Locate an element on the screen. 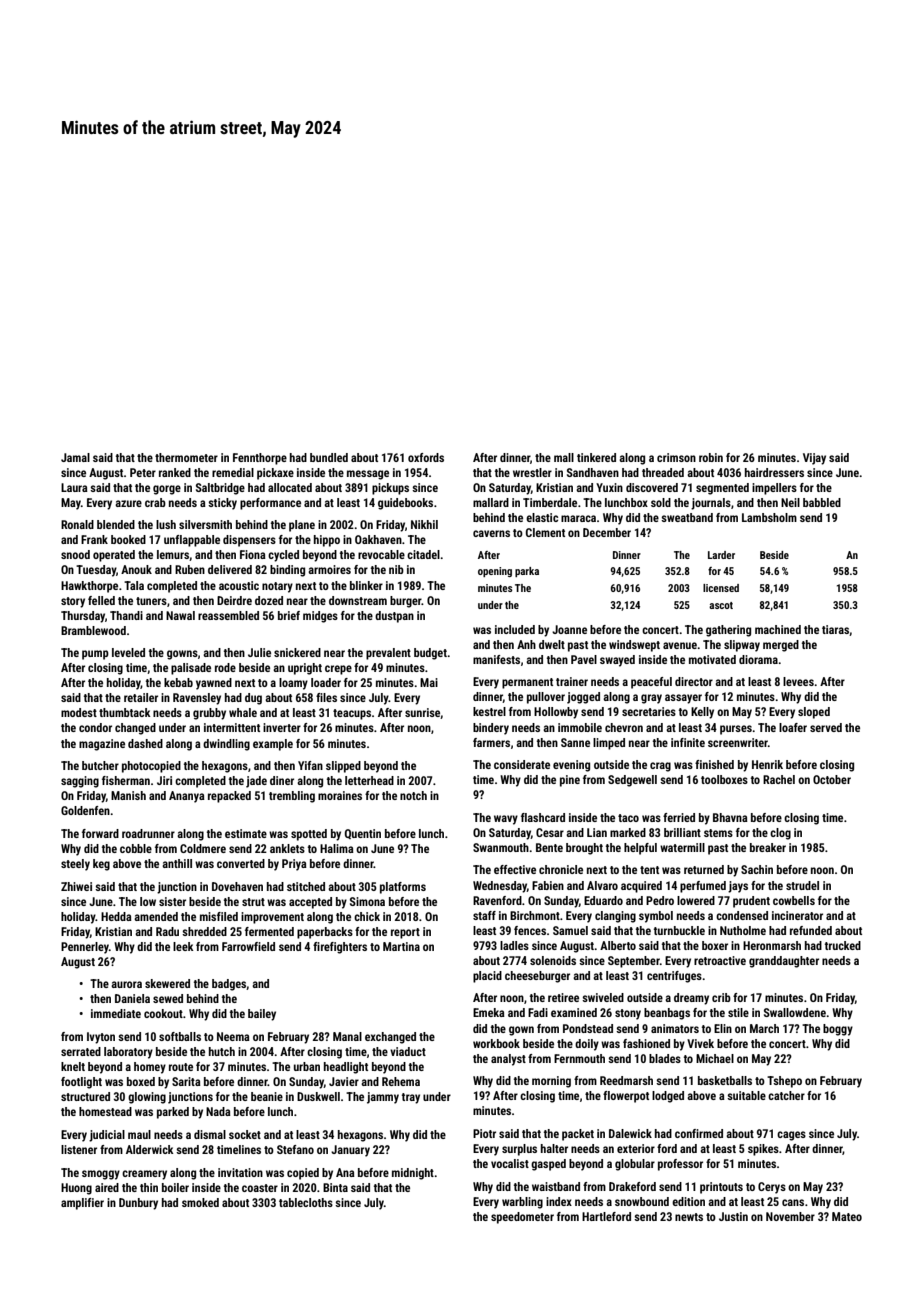 This screenshot has width=924, height=1308. guidebooks is located at coordinates (405, 504).
